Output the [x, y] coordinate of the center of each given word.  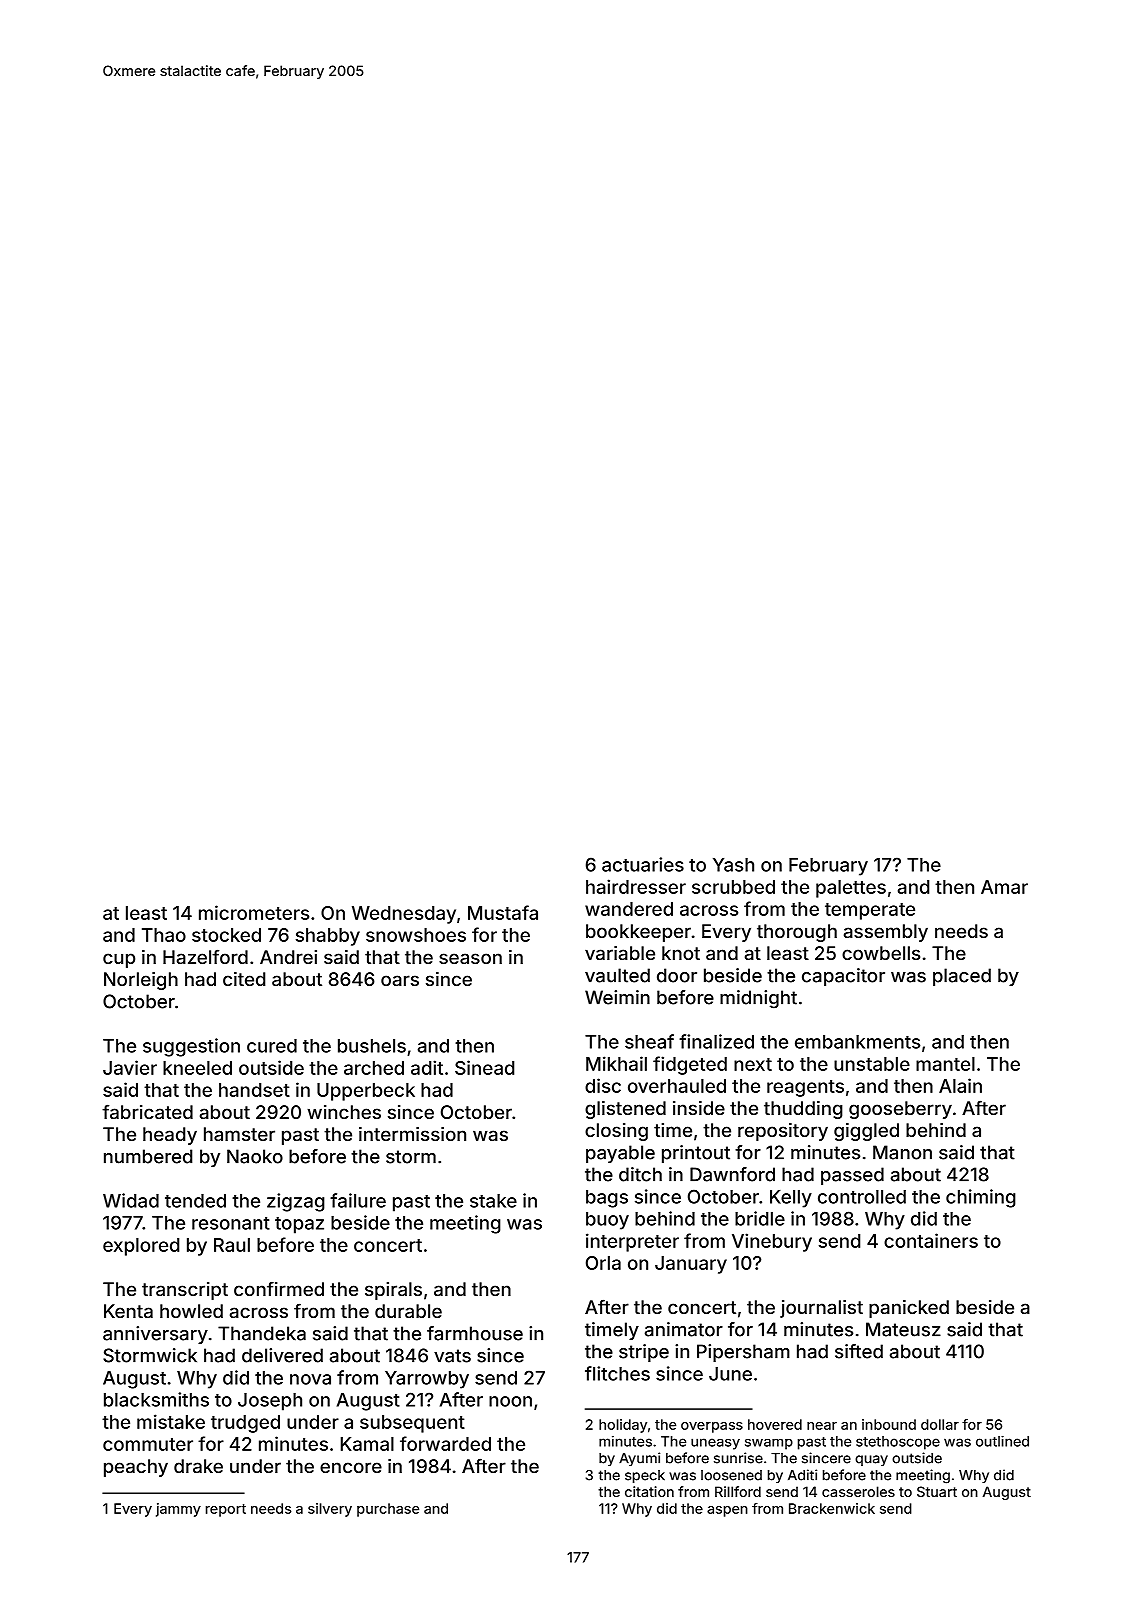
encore [351, 1467]
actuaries [643, 864]
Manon [902, 1152]
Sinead [484, 1067]
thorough [797, 933]
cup [119, 960]
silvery [330, 1510]
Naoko [255, 1156]
